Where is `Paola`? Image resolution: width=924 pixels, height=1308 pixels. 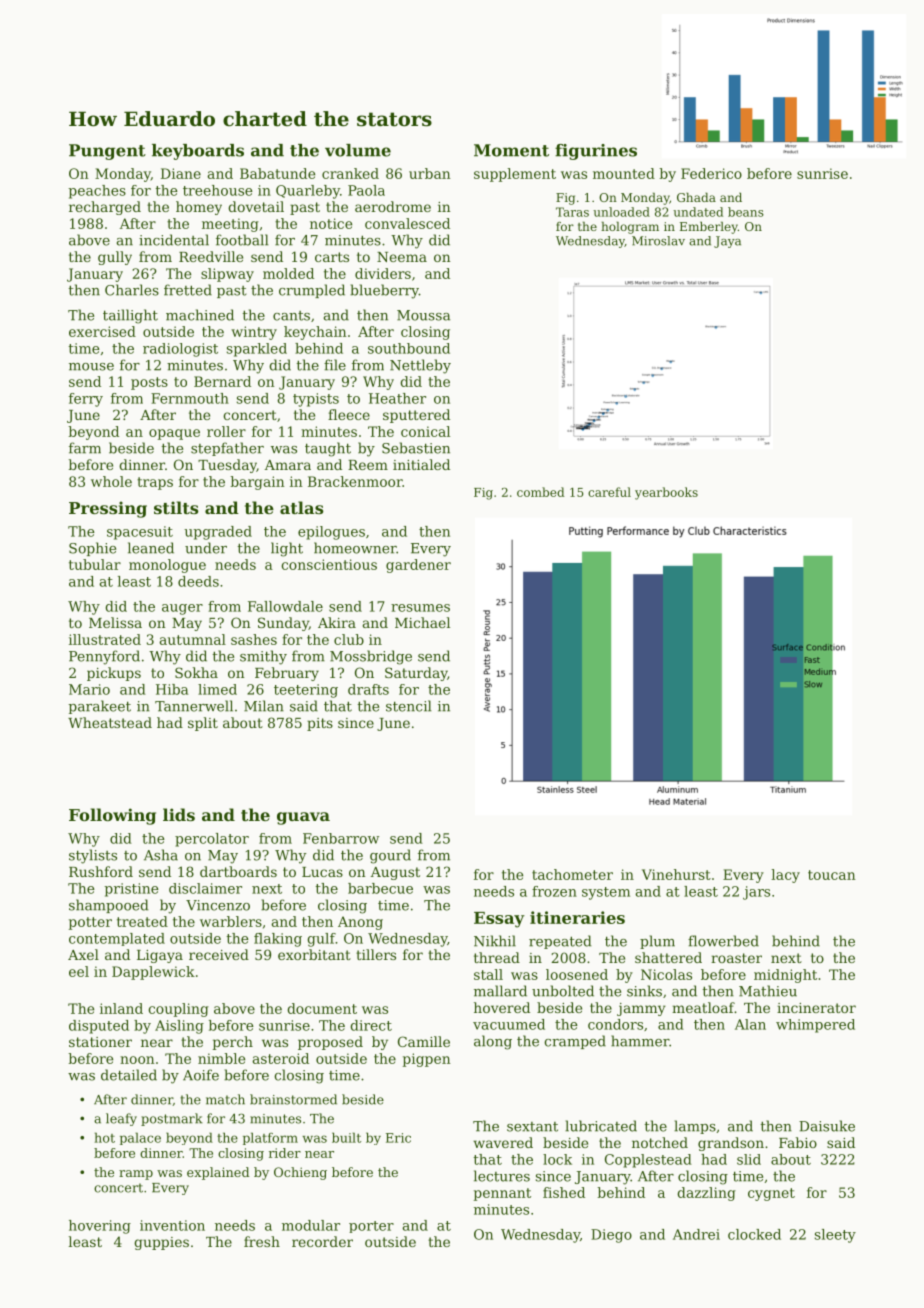 Paola is located at coordinates (366, 190).
